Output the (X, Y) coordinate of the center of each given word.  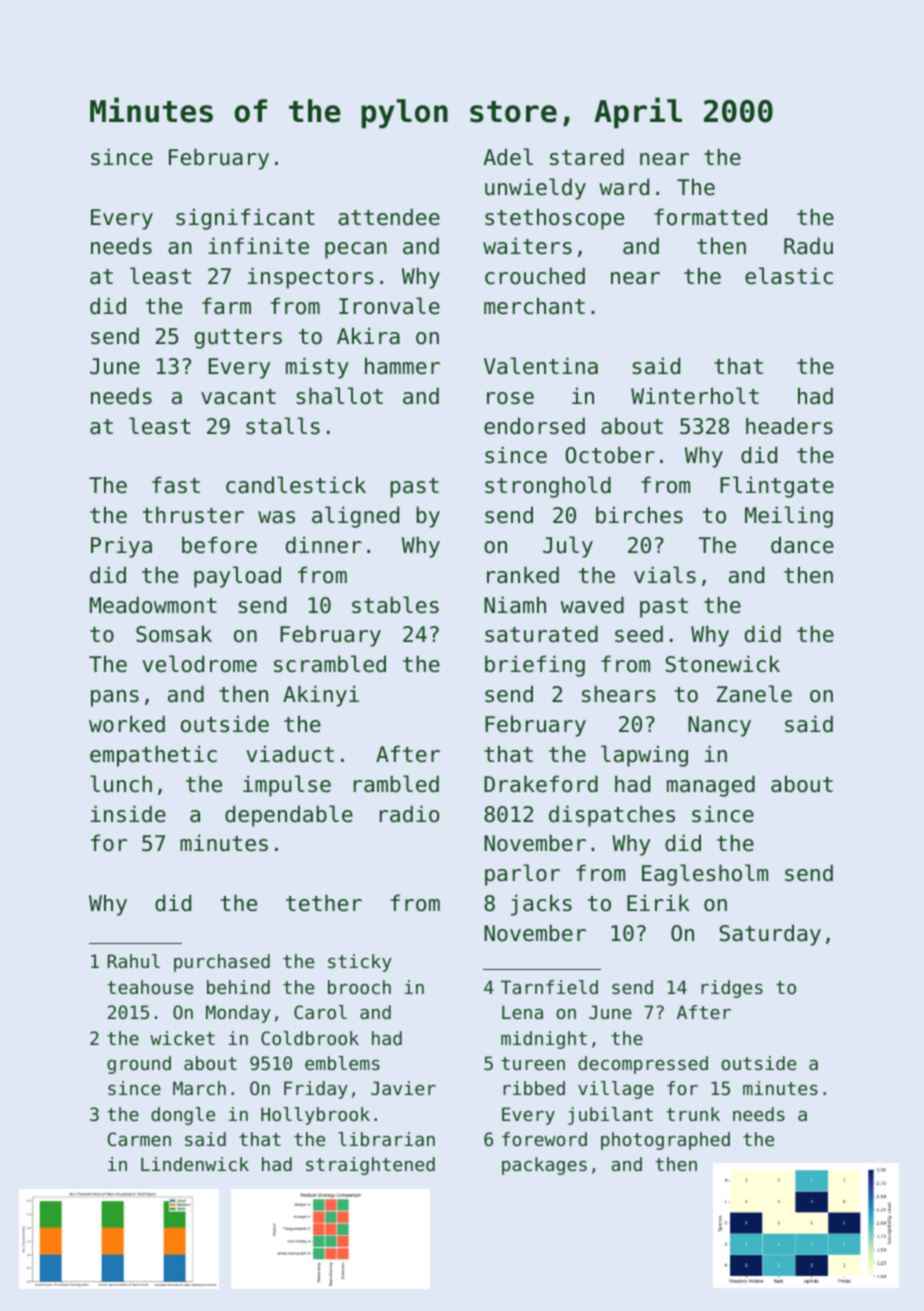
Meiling (789, 517)
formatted (710, 217)
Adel (508, 157)
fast (176, 485)
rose (510, 398)
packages (544, 1166)
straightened (370, 1166)
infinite (258, 246)
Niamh (515, 605)
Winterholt (695, 396)
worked (127, 724)
